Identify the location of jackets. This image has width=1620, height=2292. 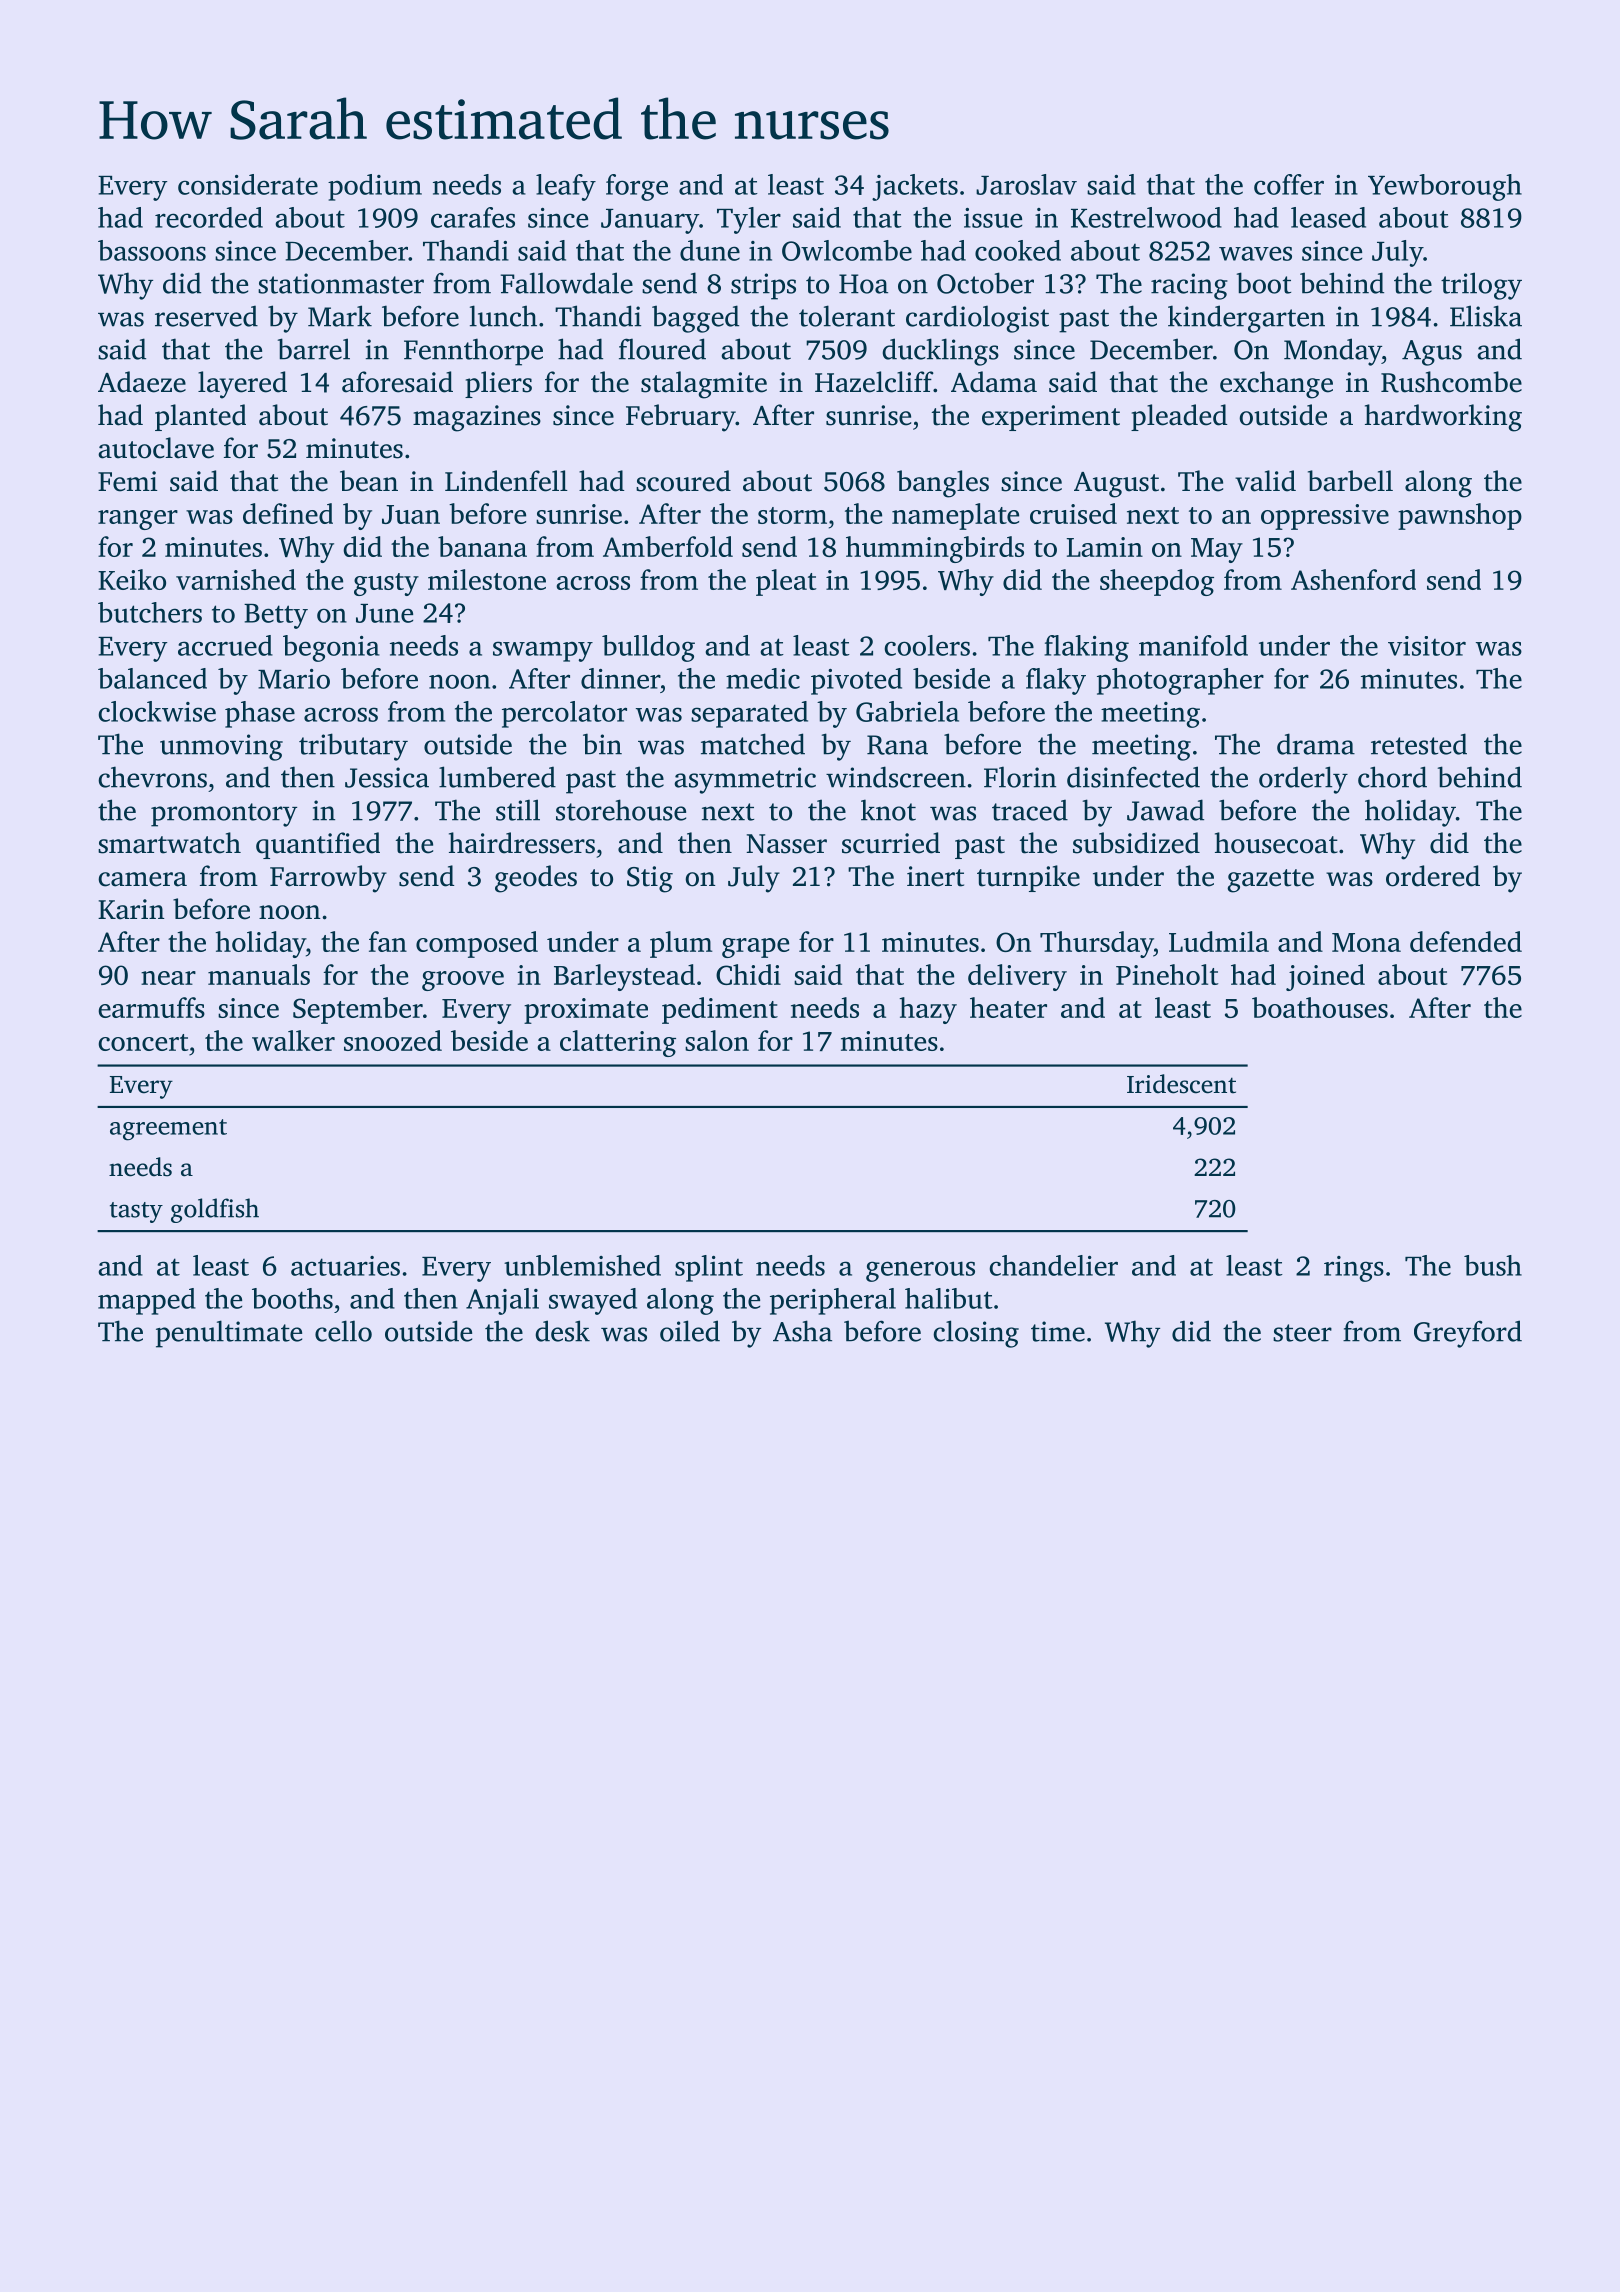
(915, 187).
